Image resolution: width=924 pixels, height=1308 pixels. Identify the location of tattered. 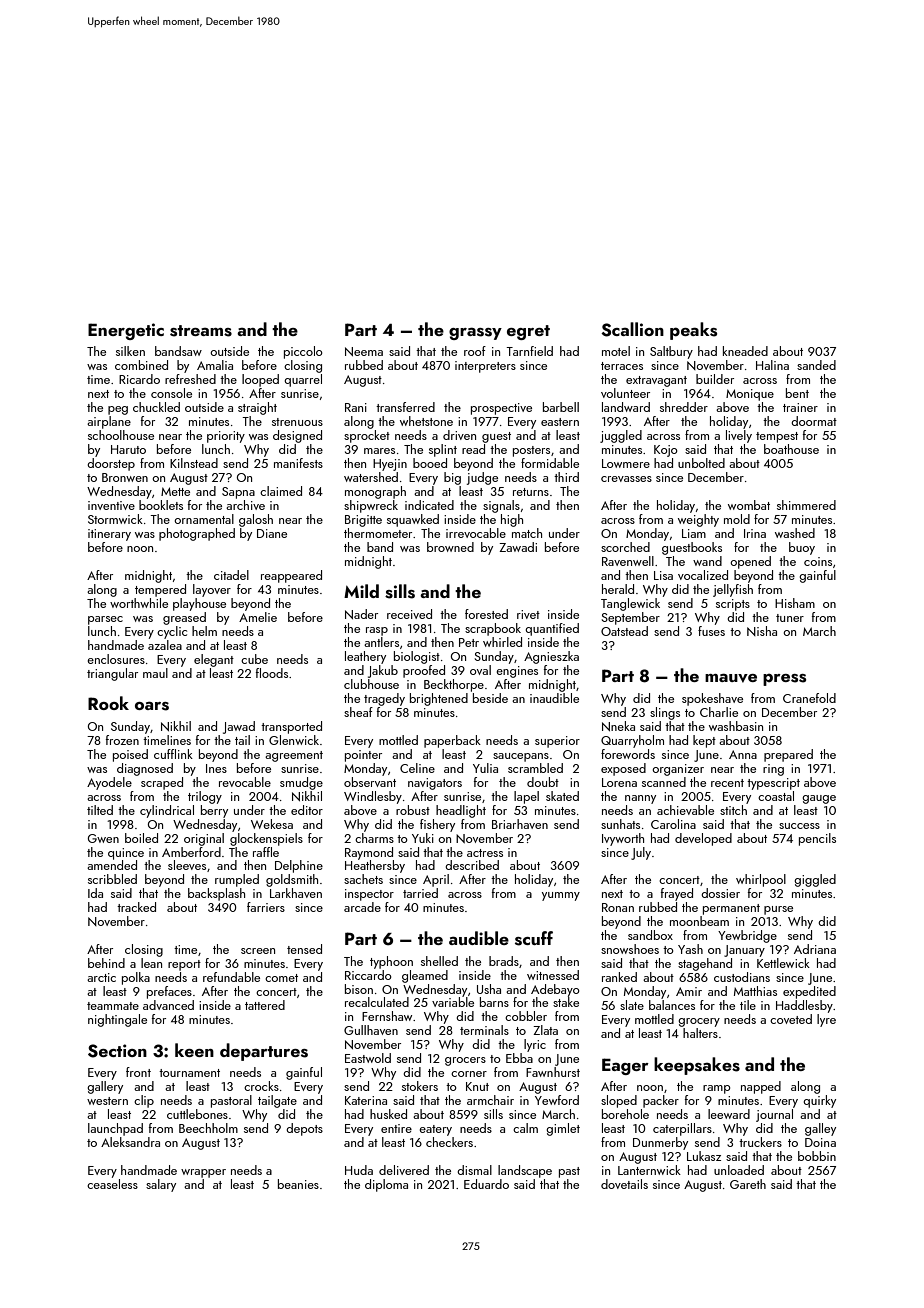
(265, 1005).
